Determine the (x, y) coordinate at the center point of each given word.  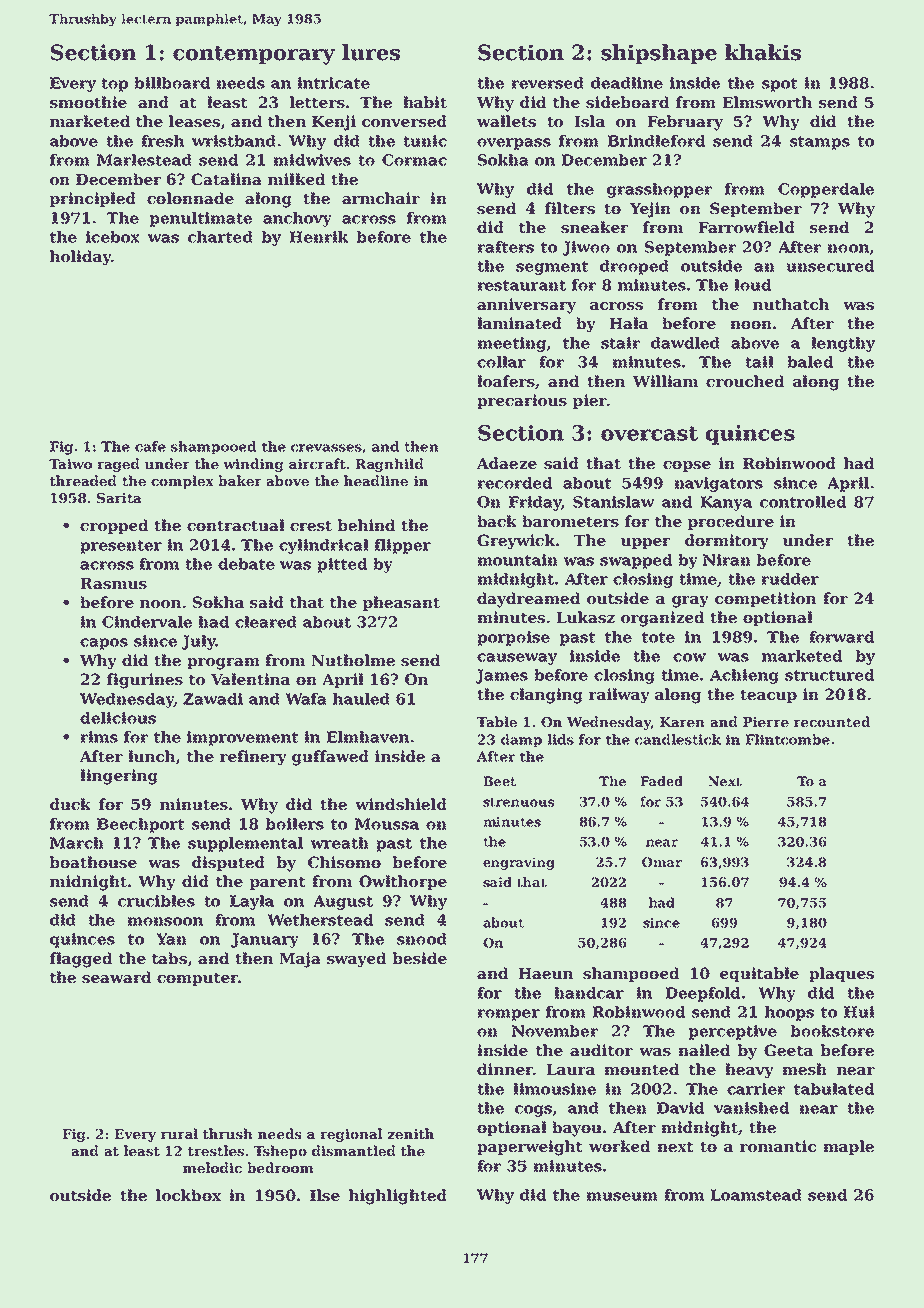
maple (848, 1147)
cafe (150, 446)
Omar (662, 862)
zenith (411, 1133)
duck (70, 804)
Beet (499, 781)
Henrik (318, 237)
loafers (506, 381)
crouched (745, 381)
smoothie (88, 102)
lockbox (188, 1195)
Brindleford (656, 141)
